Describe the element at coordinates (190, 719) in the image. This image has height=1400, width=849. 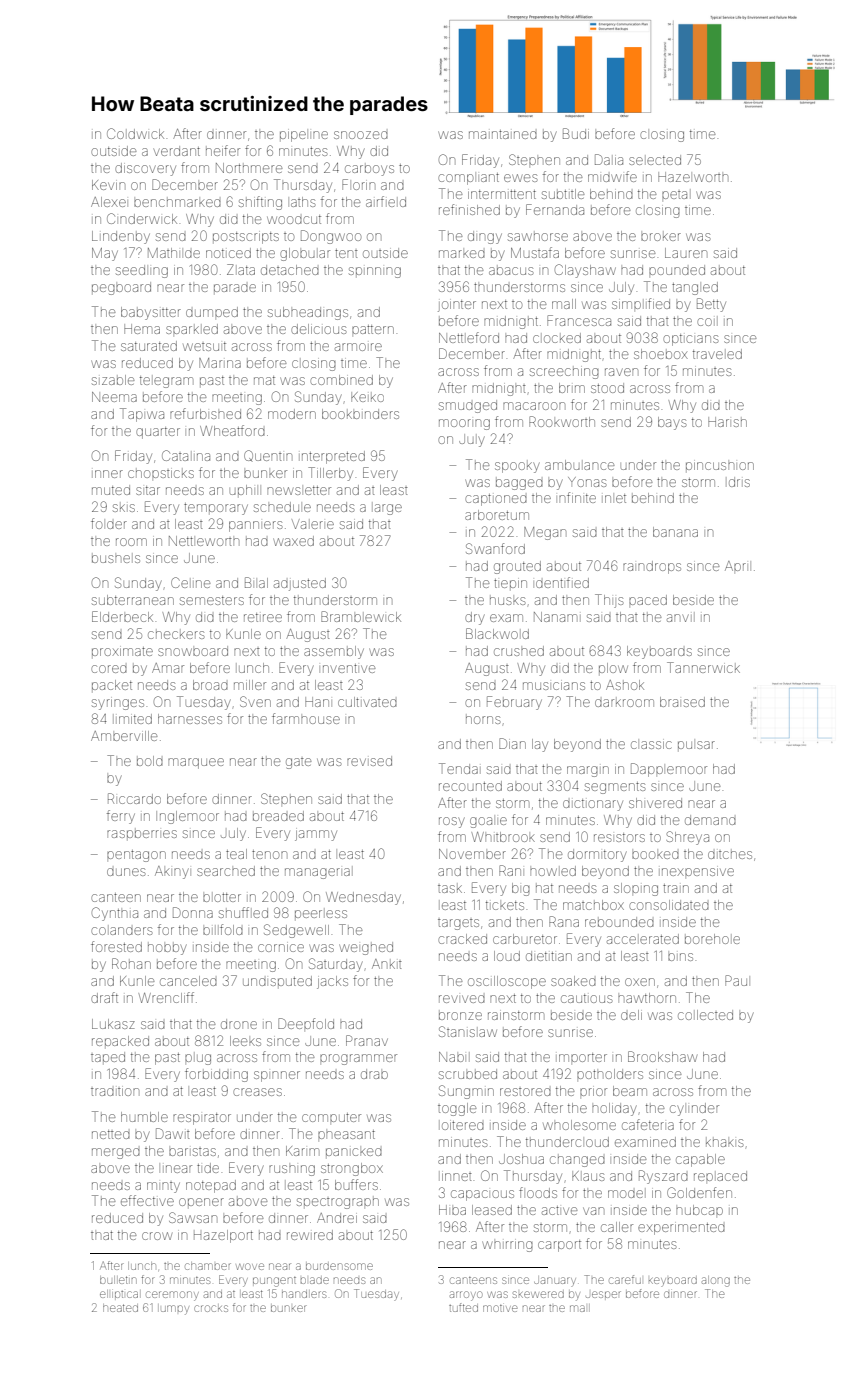
I see `harnesses` at that location.
